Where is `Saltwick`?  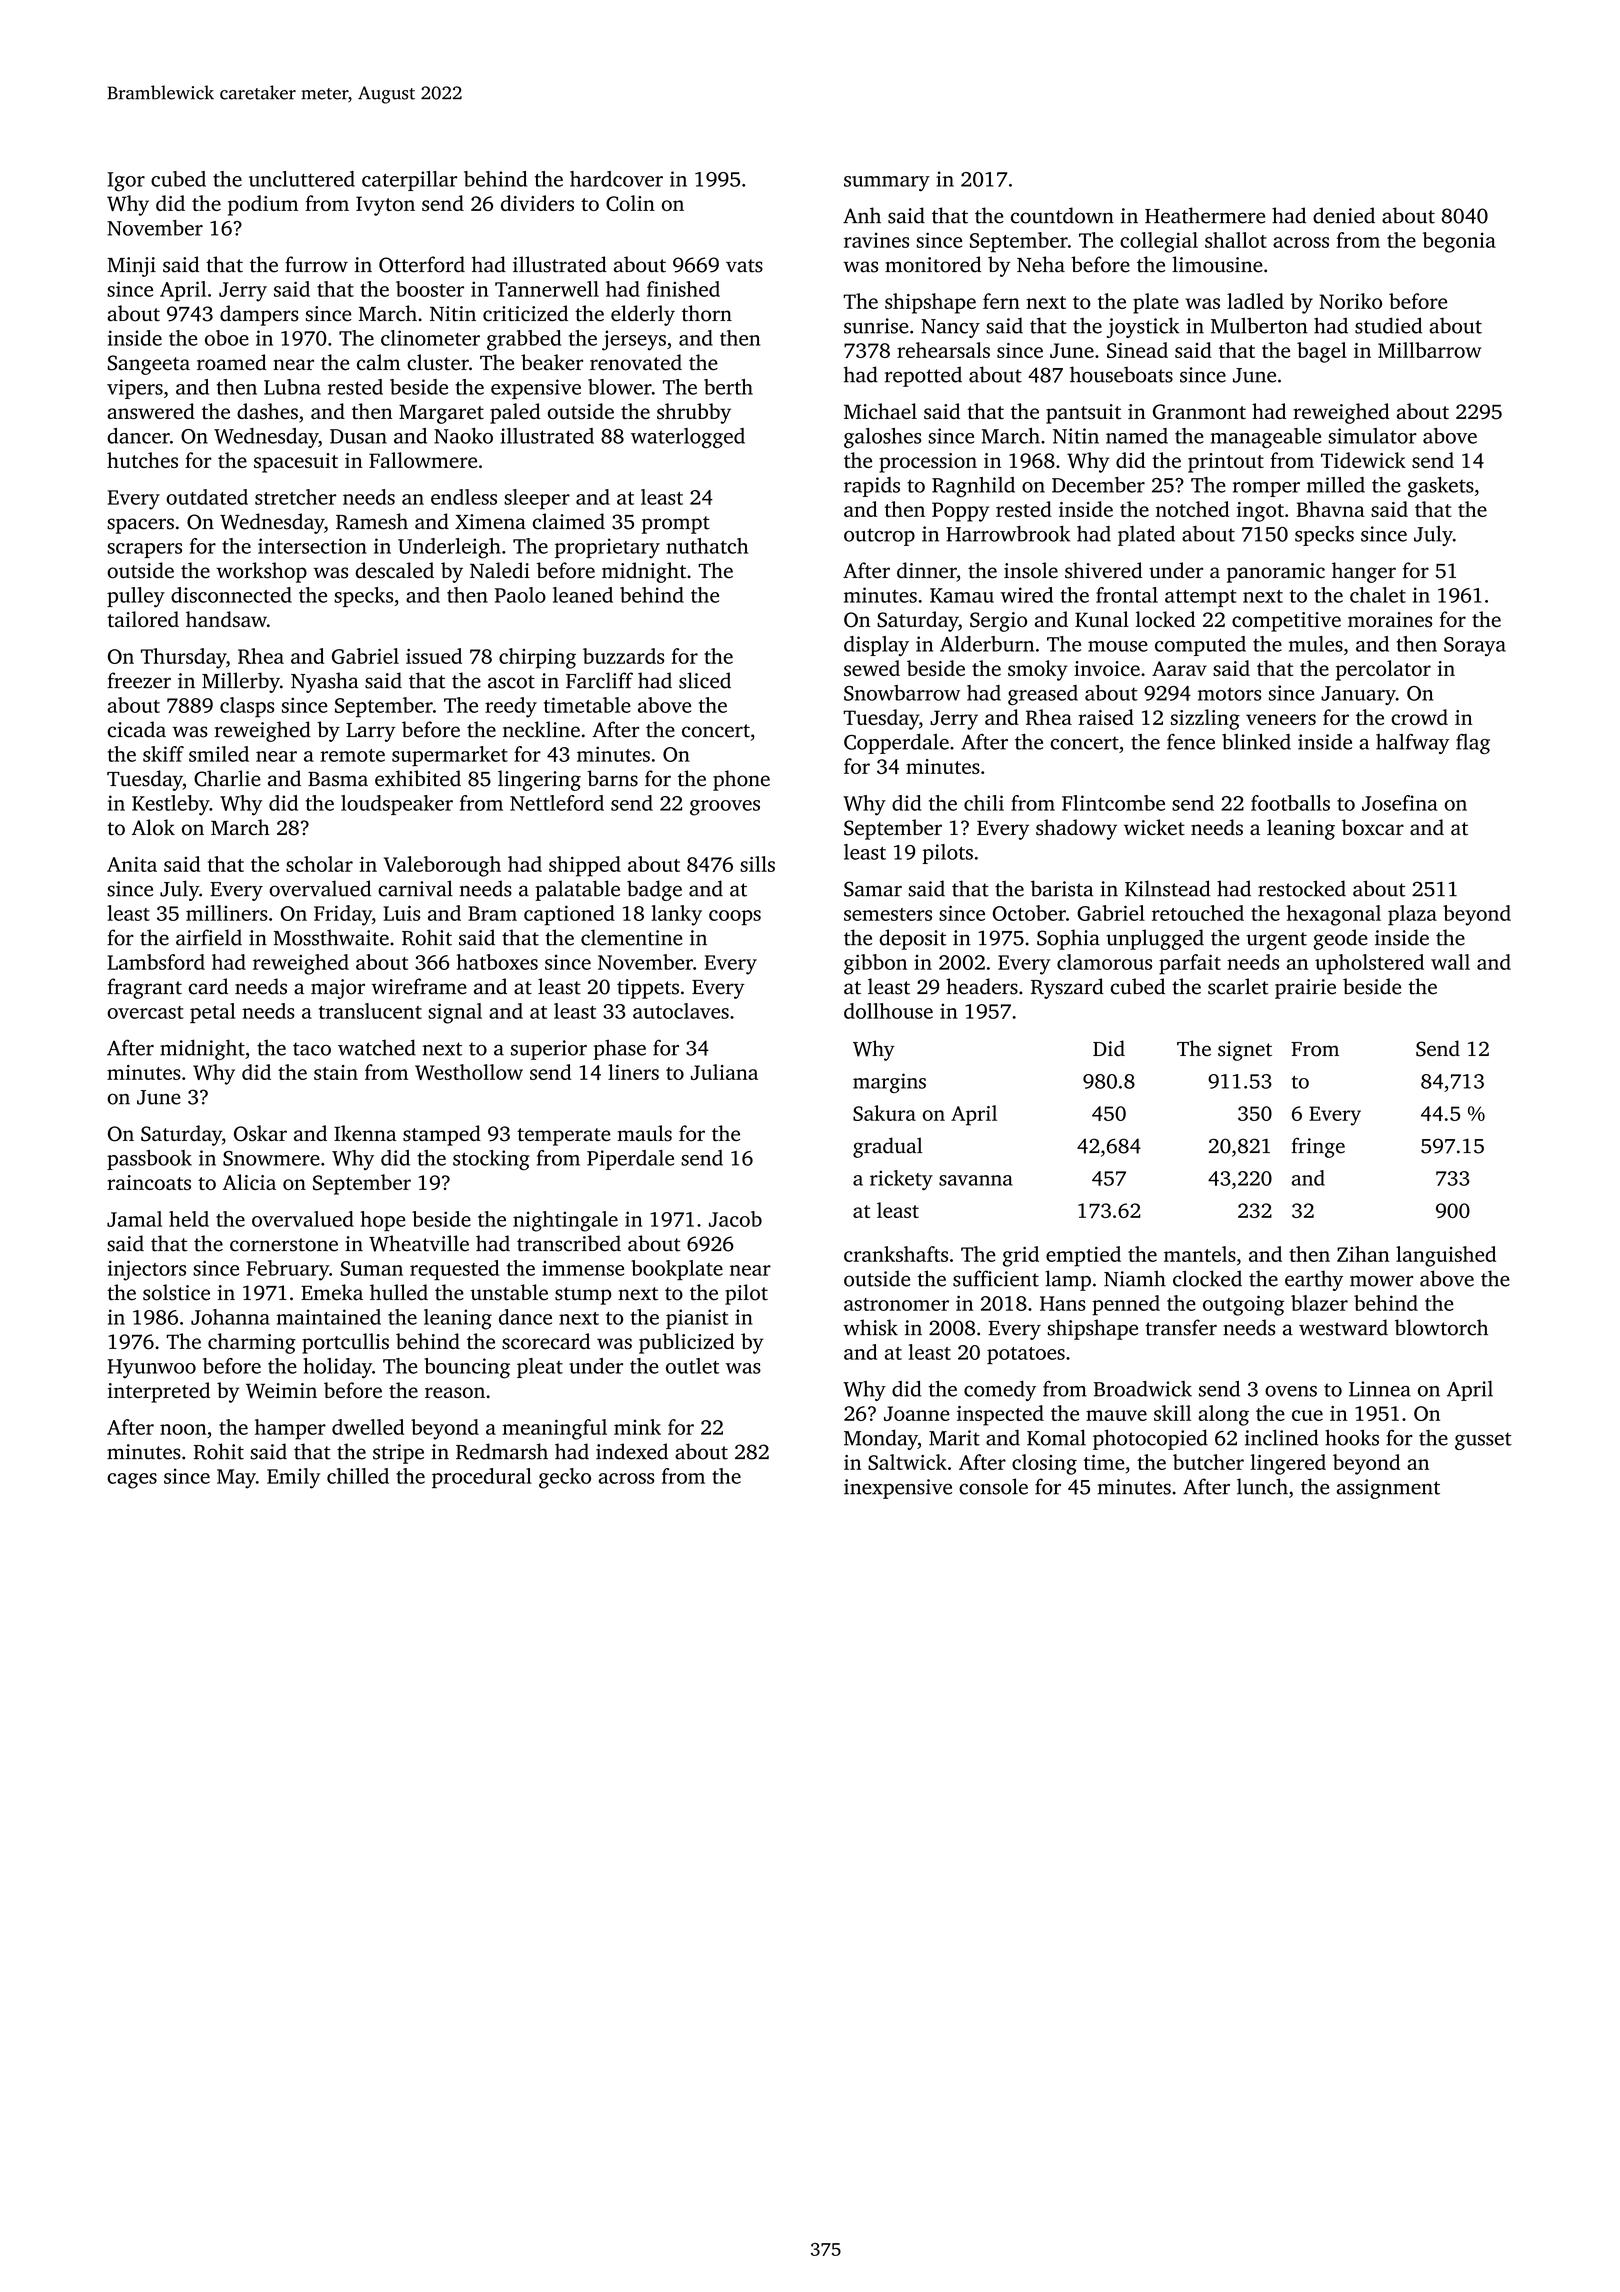 Saltwick is located at coordinates (907, 1462).
